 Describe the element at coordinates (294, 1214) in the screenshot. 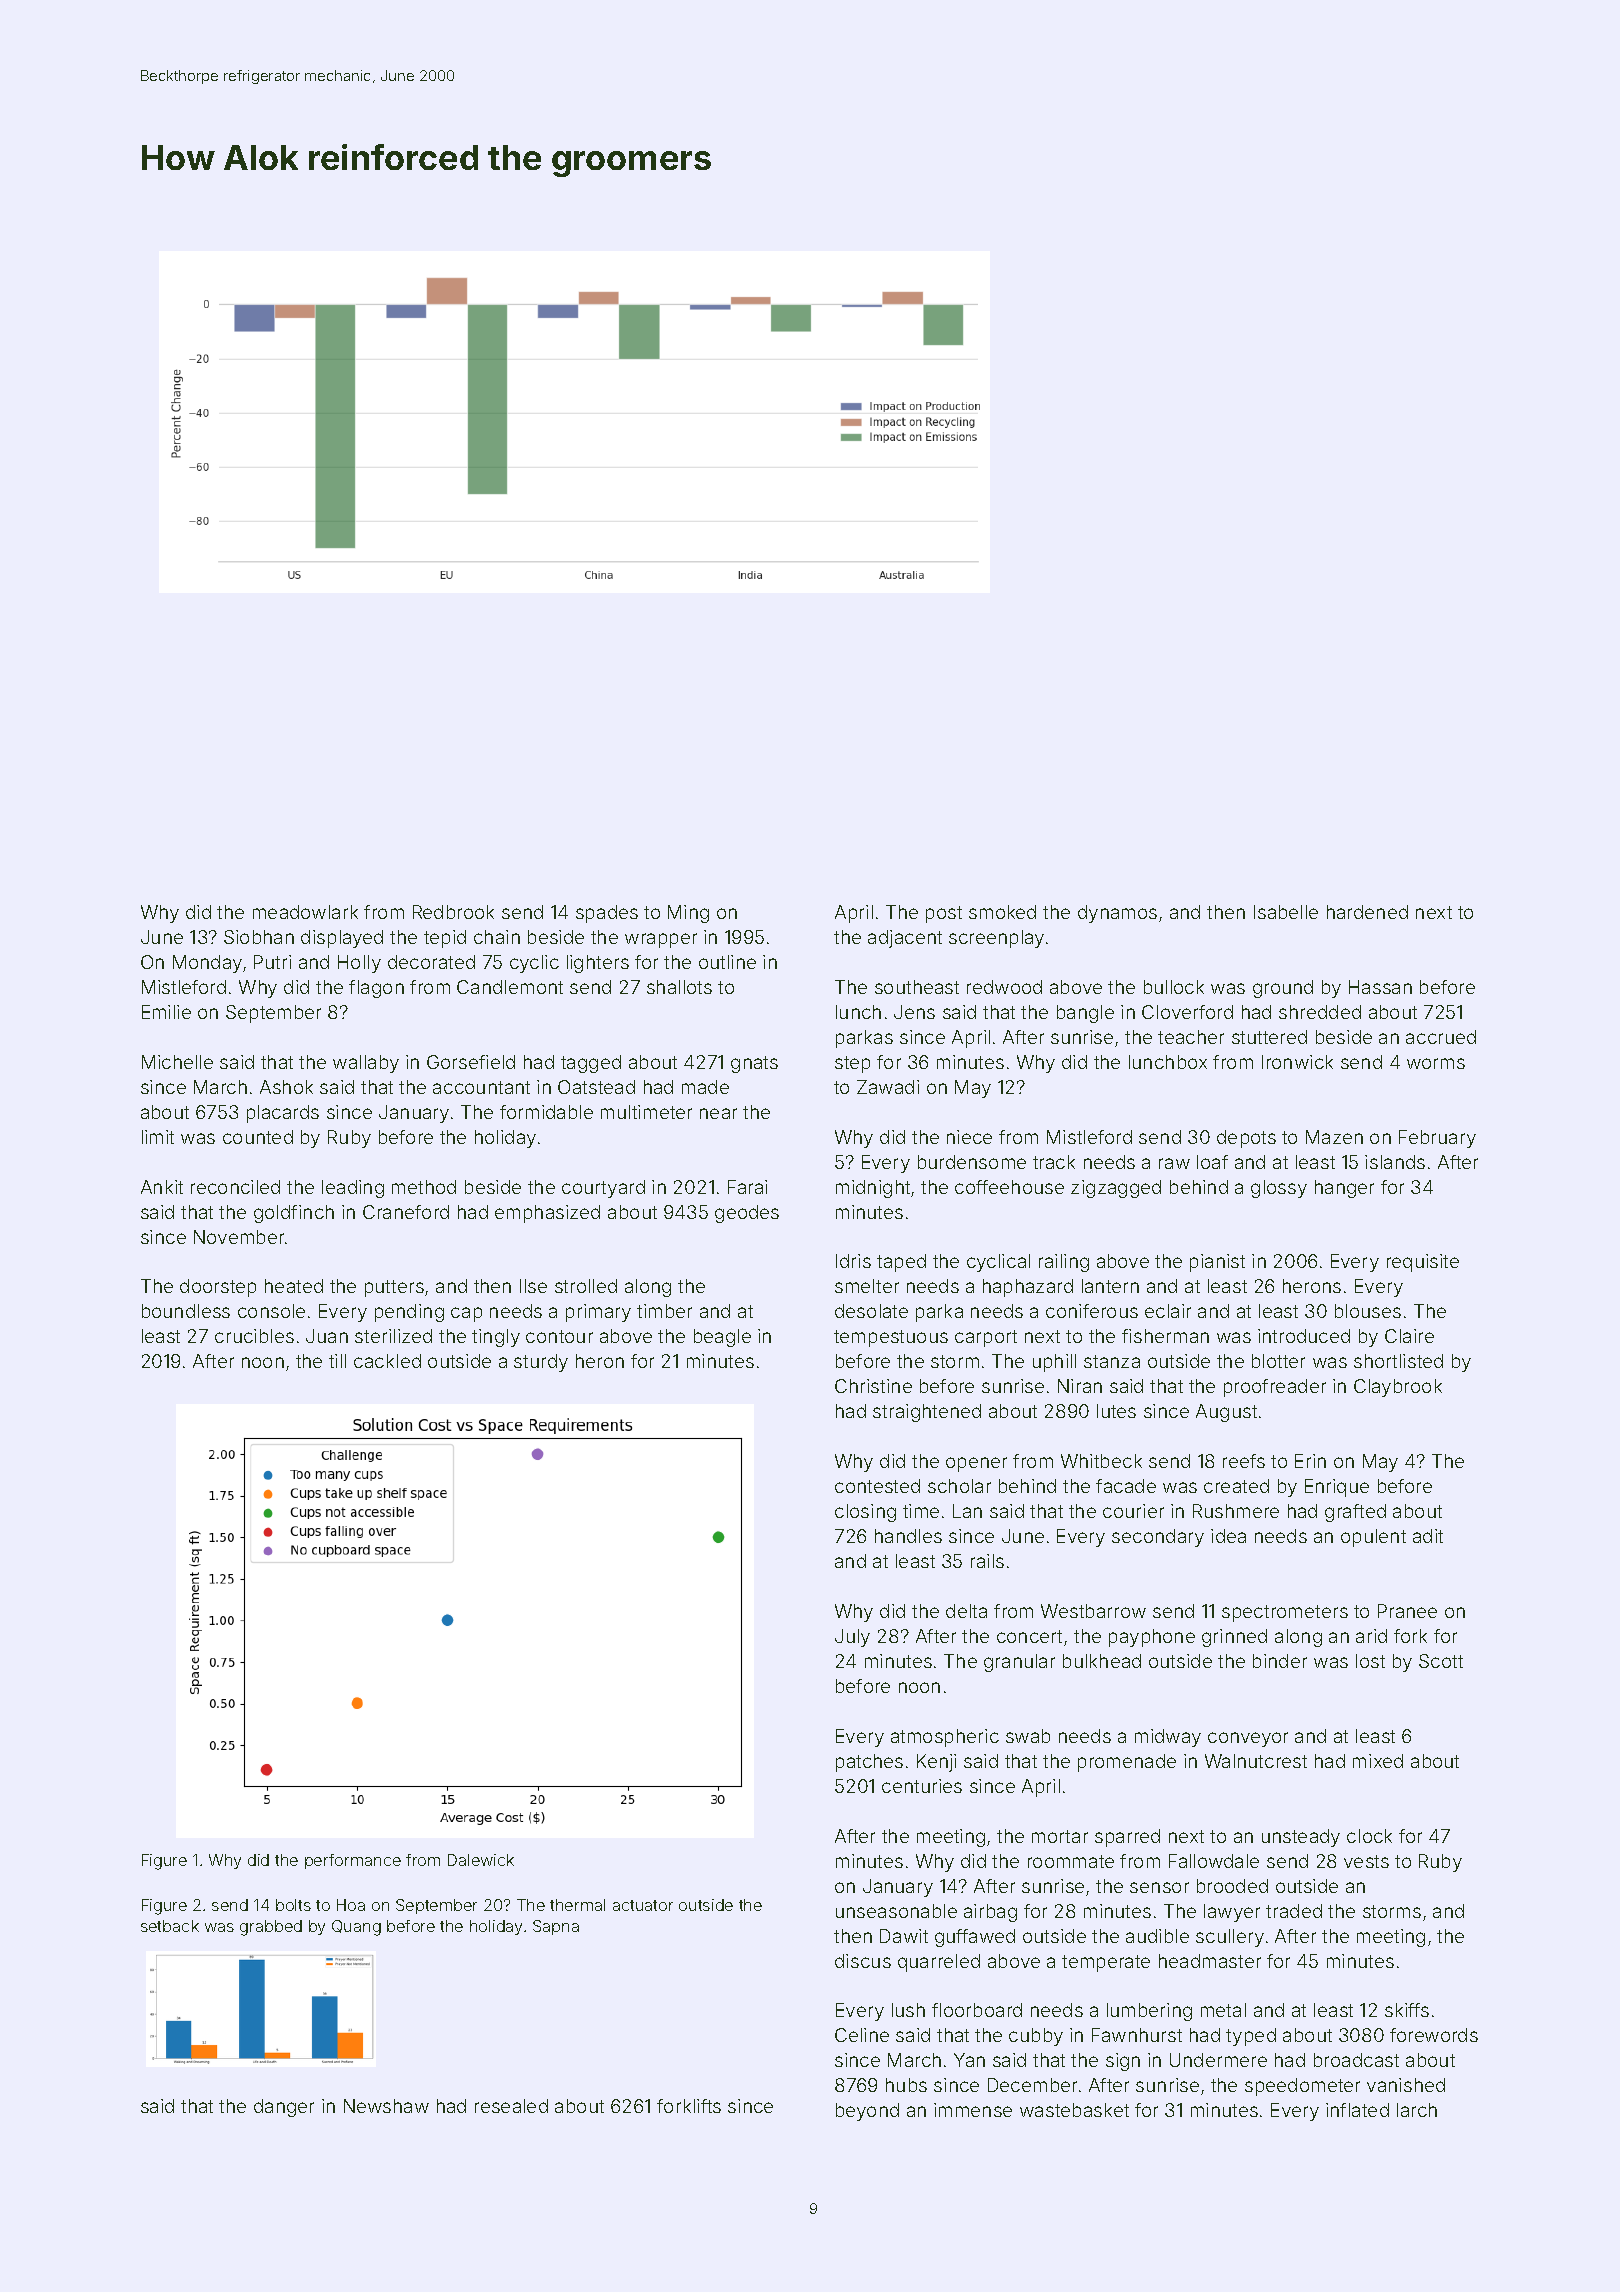

I see `goldfinch` at that location.
